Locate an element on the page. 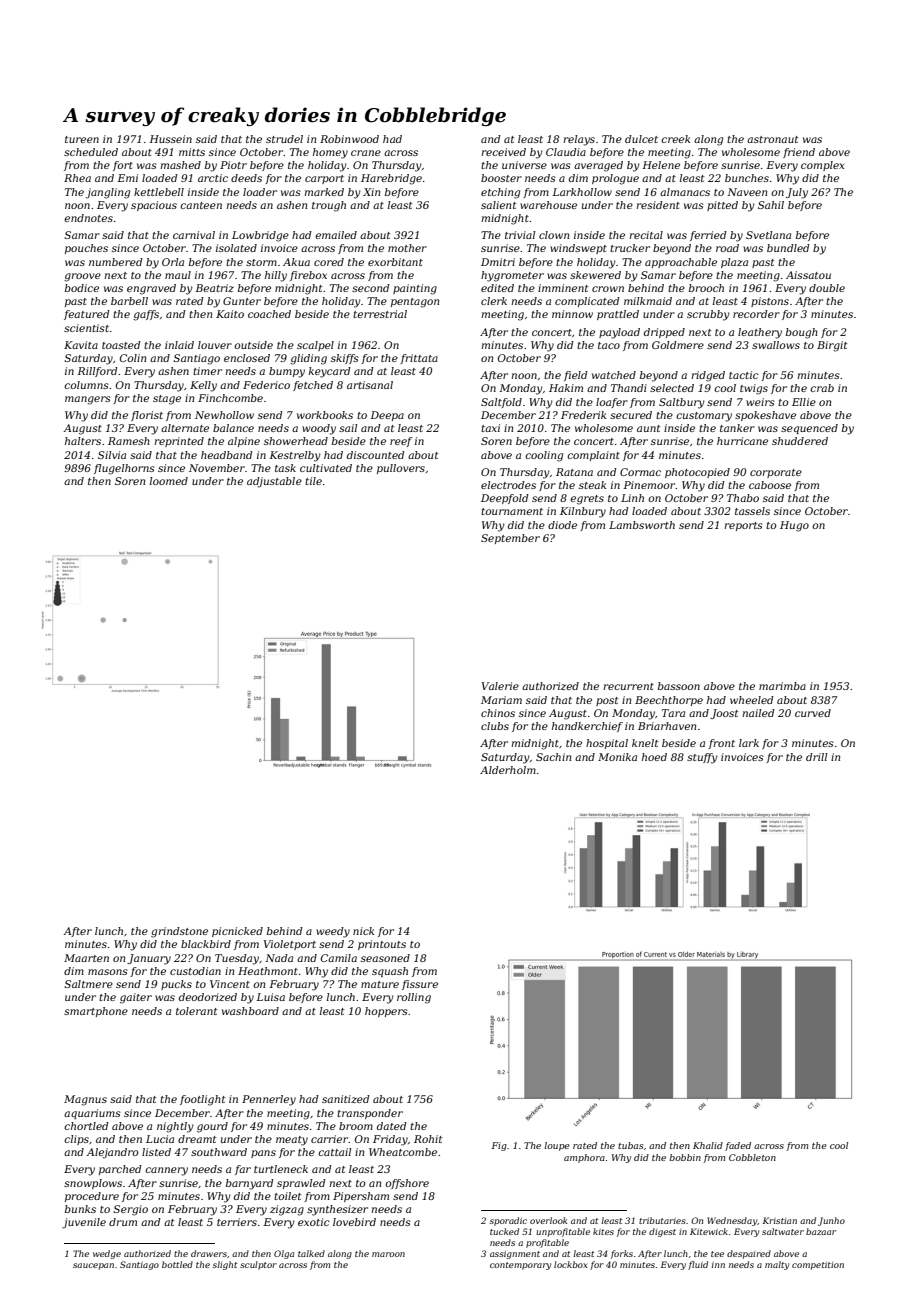  drill is located at coordinates (816, 757).
